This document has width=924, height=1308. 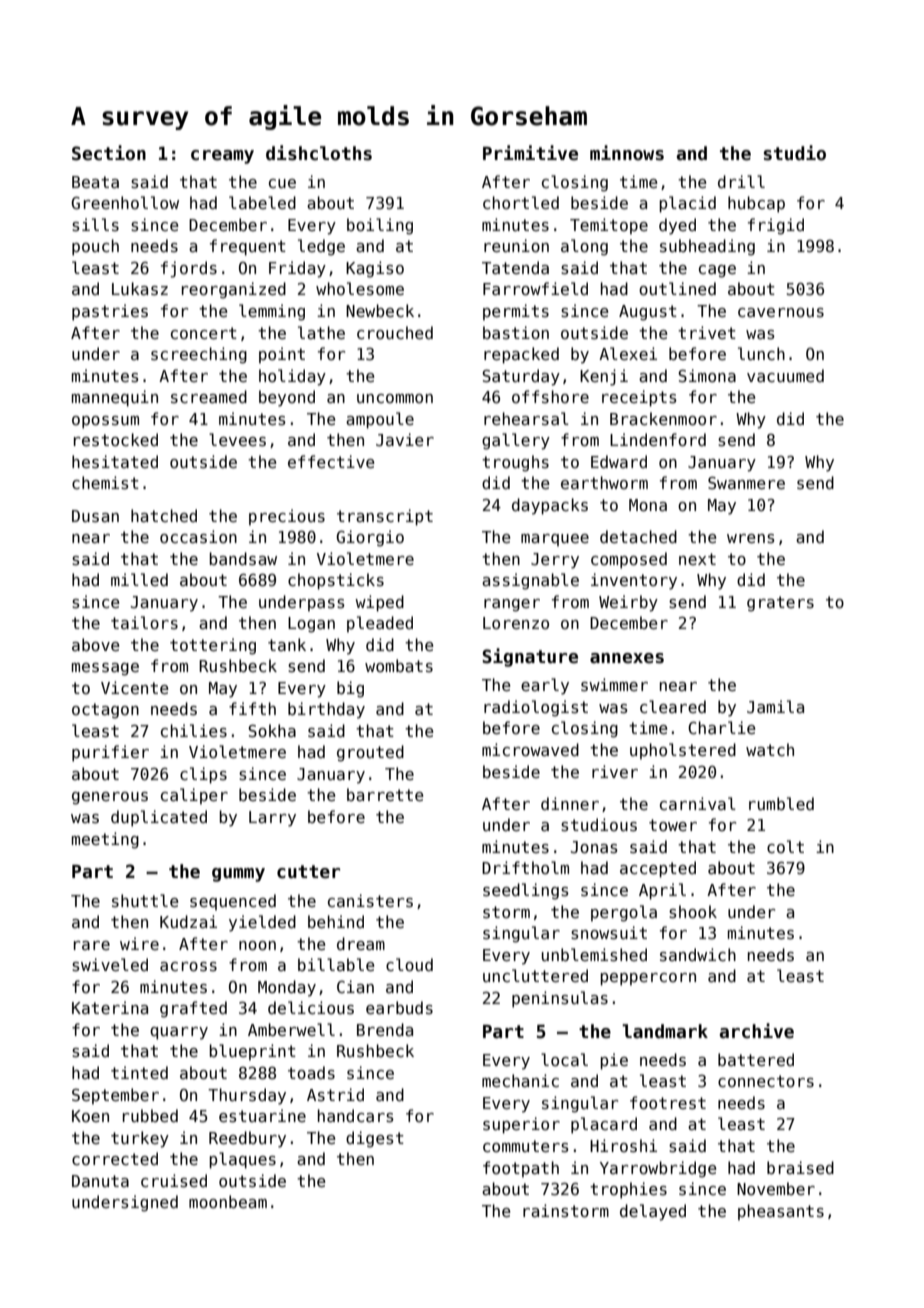 I want to click on archive, so click(x=757, y=1031).
